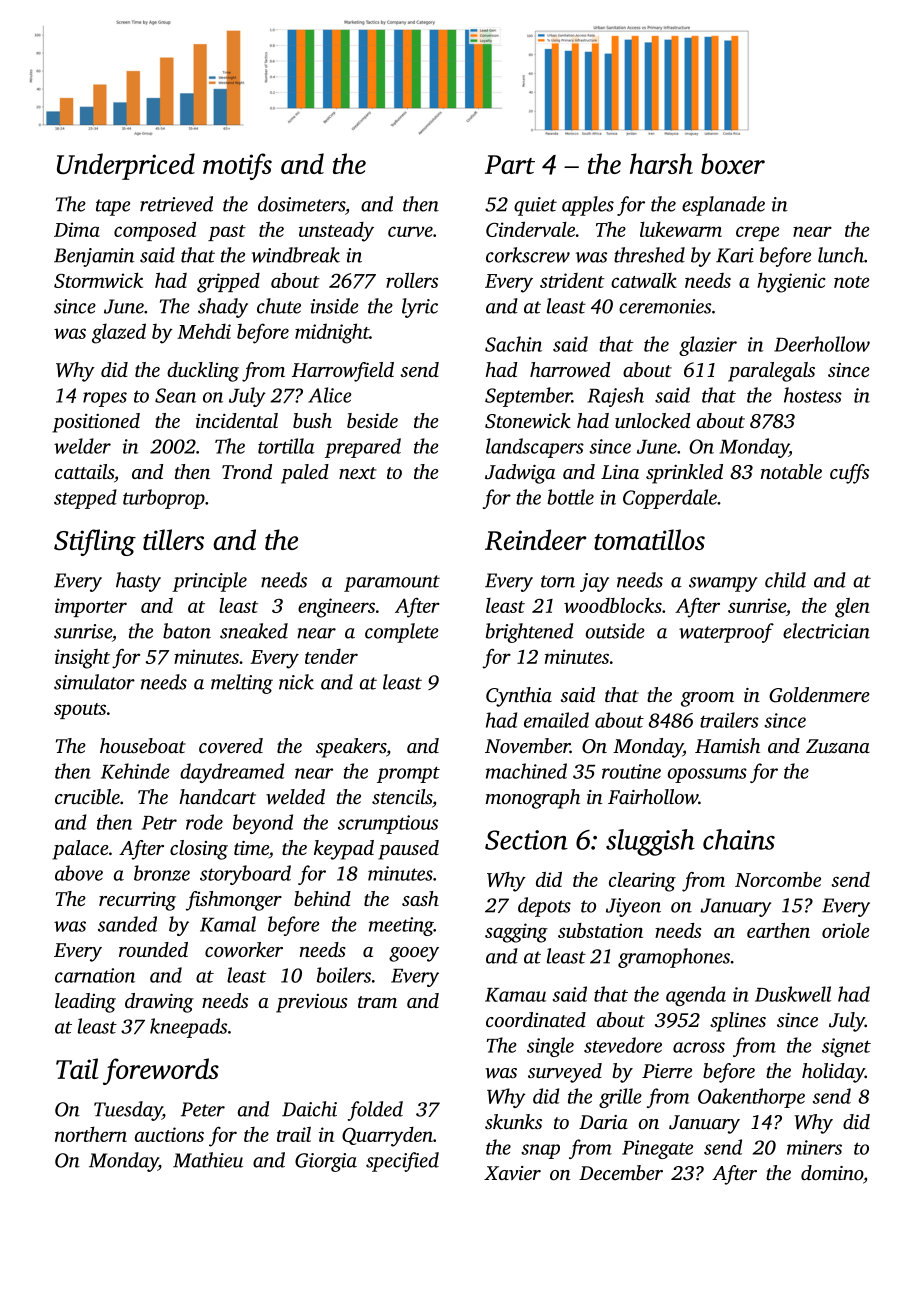 The width and height of the screenshot is (924, 1314). I want to click on Cynthia, so click(519, 697).
